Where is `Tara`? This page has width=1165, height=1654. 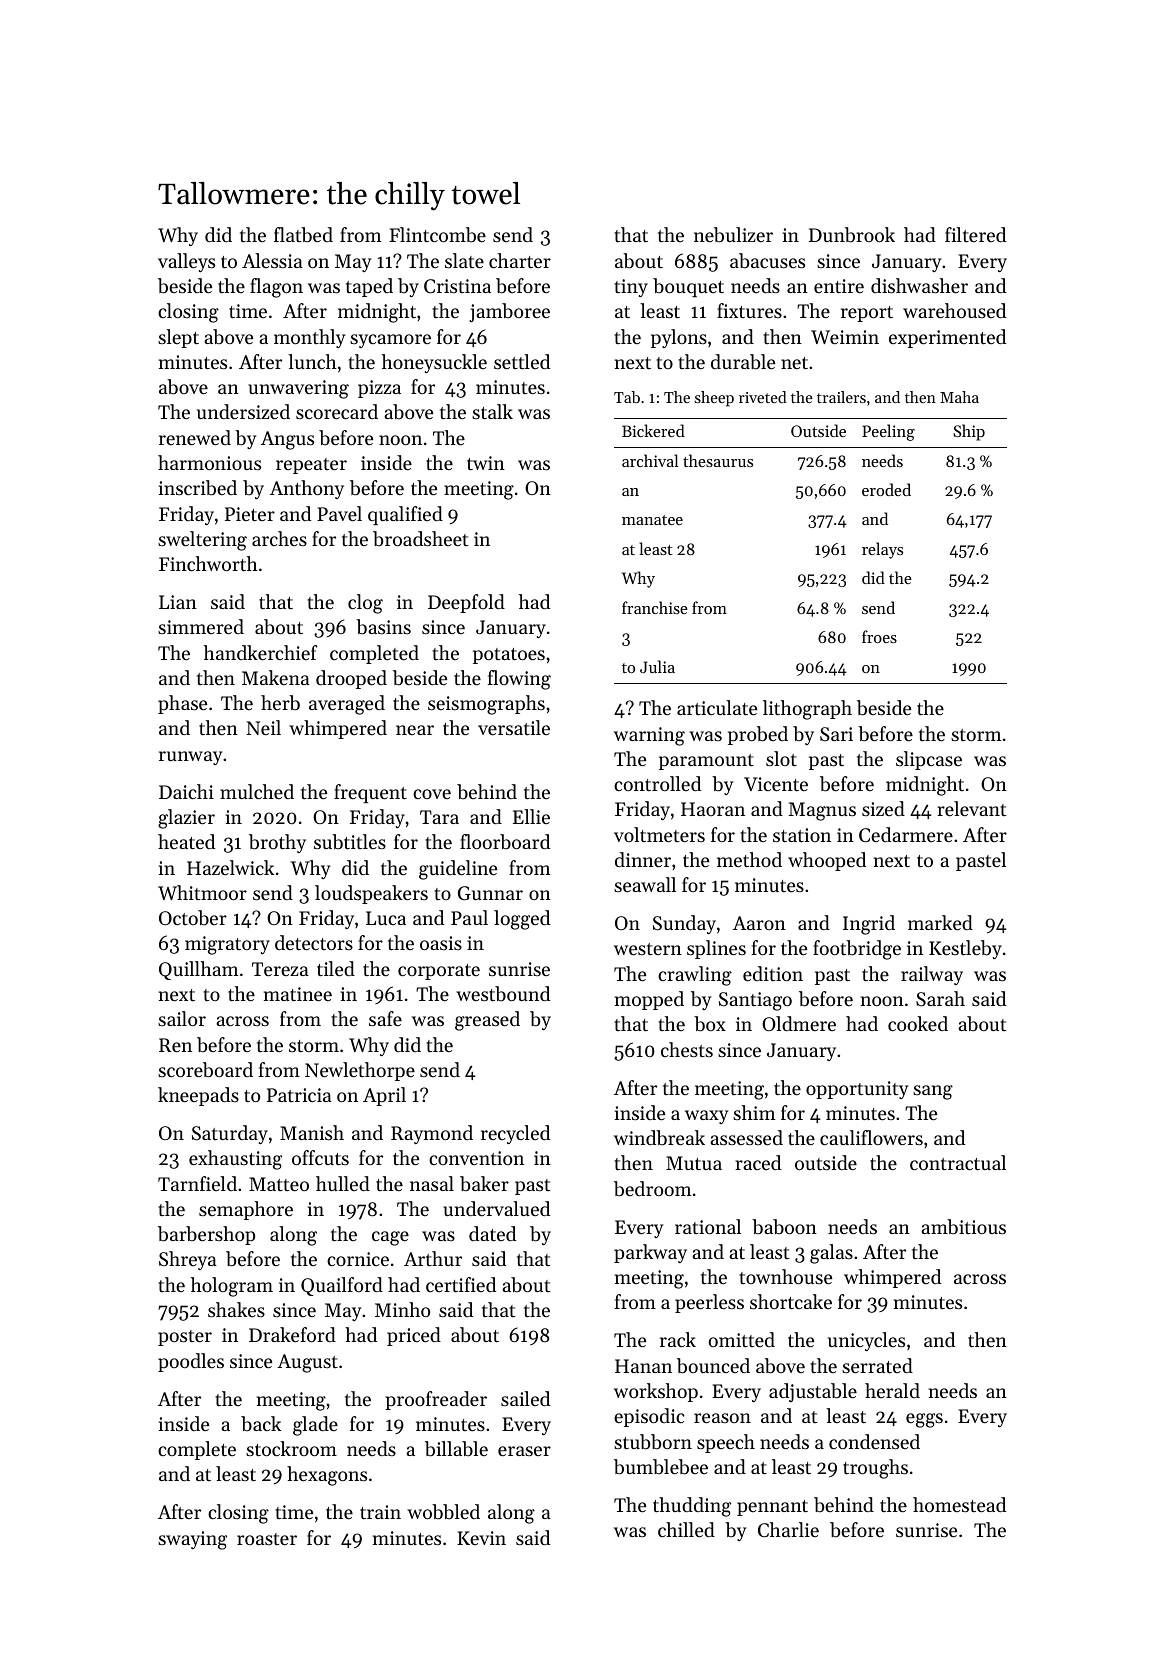
Tara is located at coordinates (439, 817).
